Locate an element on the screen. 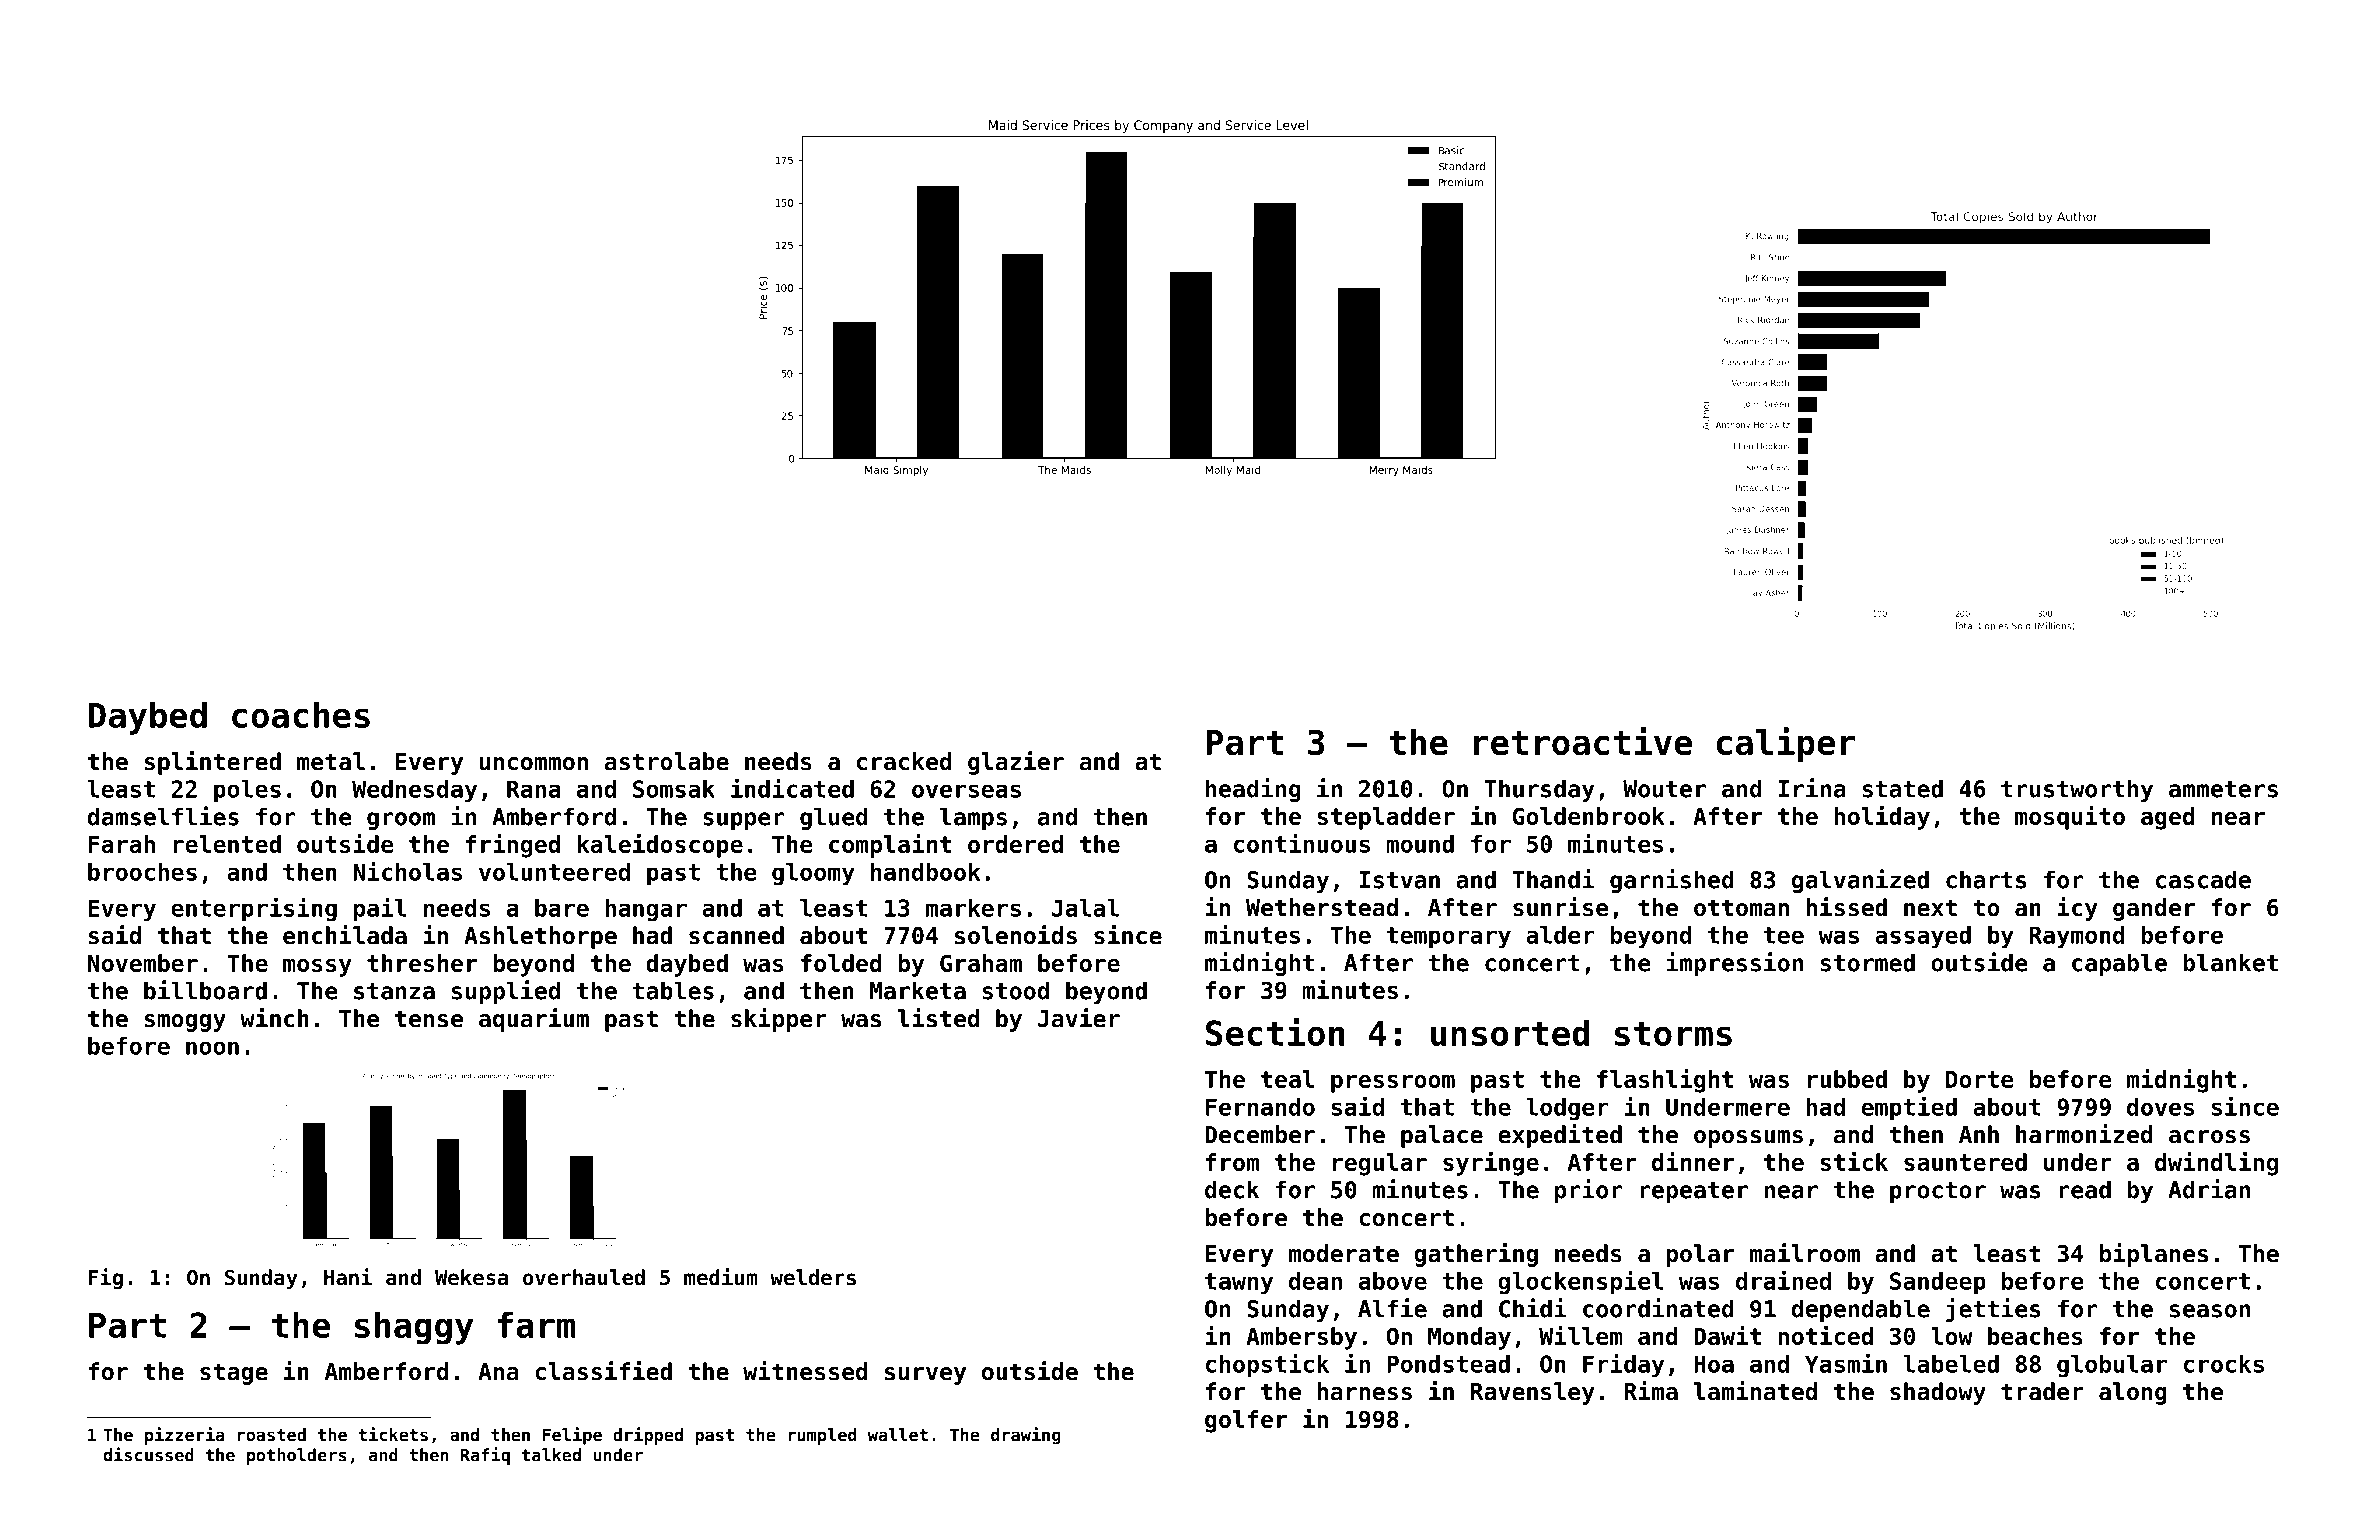 The height and width of the screenshot is (1532, 2367). along is located at coordinates (2133, 1393).
